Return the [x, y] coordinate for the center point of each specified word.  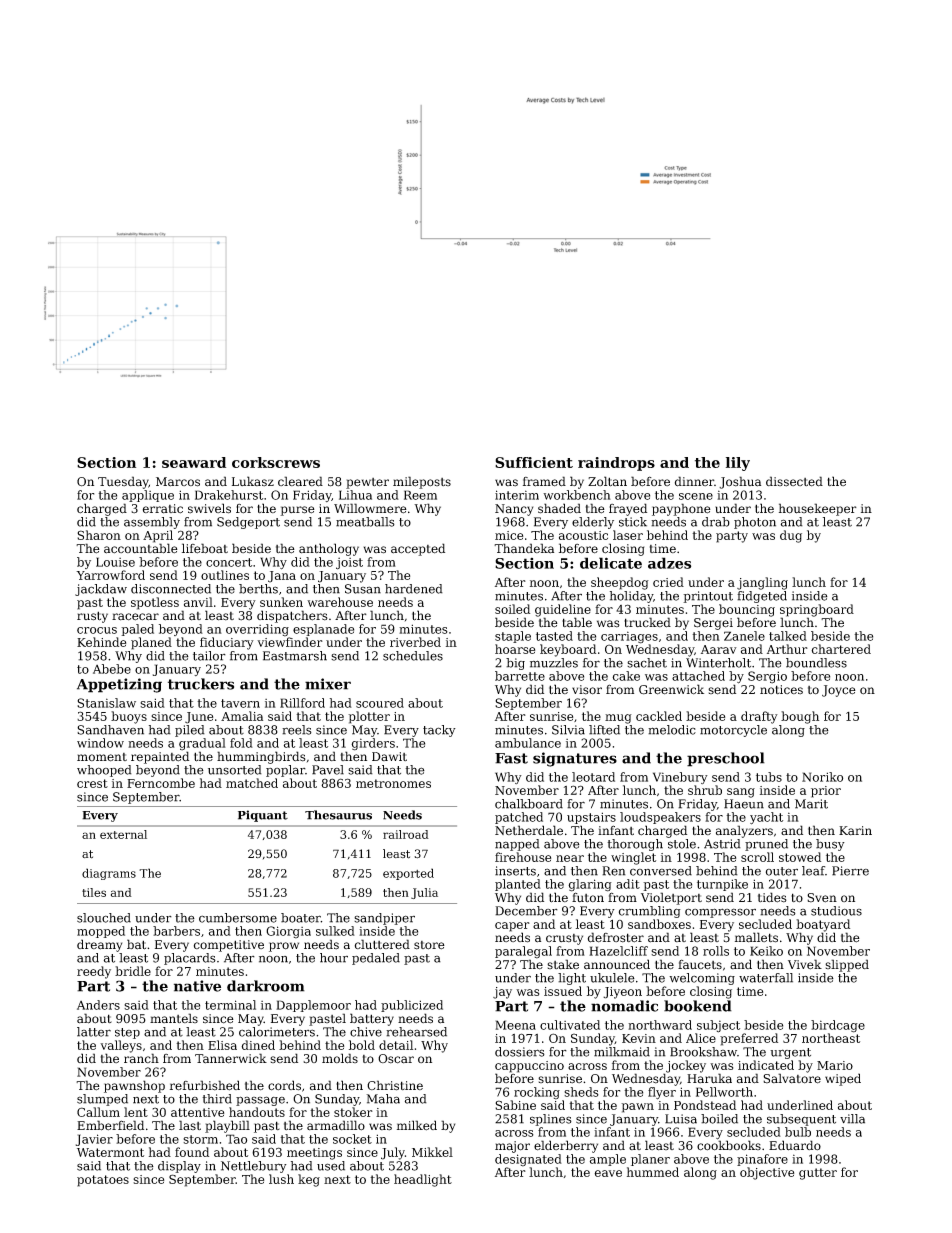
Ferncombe [161, 783]
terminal [230, 1005]
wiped [843, 1079]
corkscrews [276, 462]
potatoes [103, 1181]
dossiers [520, 1052]
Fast [511, 758]
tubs [769, 777]
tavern [240, 703]
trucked [647, 622]
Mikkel [432, 1152]
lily [738, 464]
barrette [520, 676]
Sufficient [534, 462]
